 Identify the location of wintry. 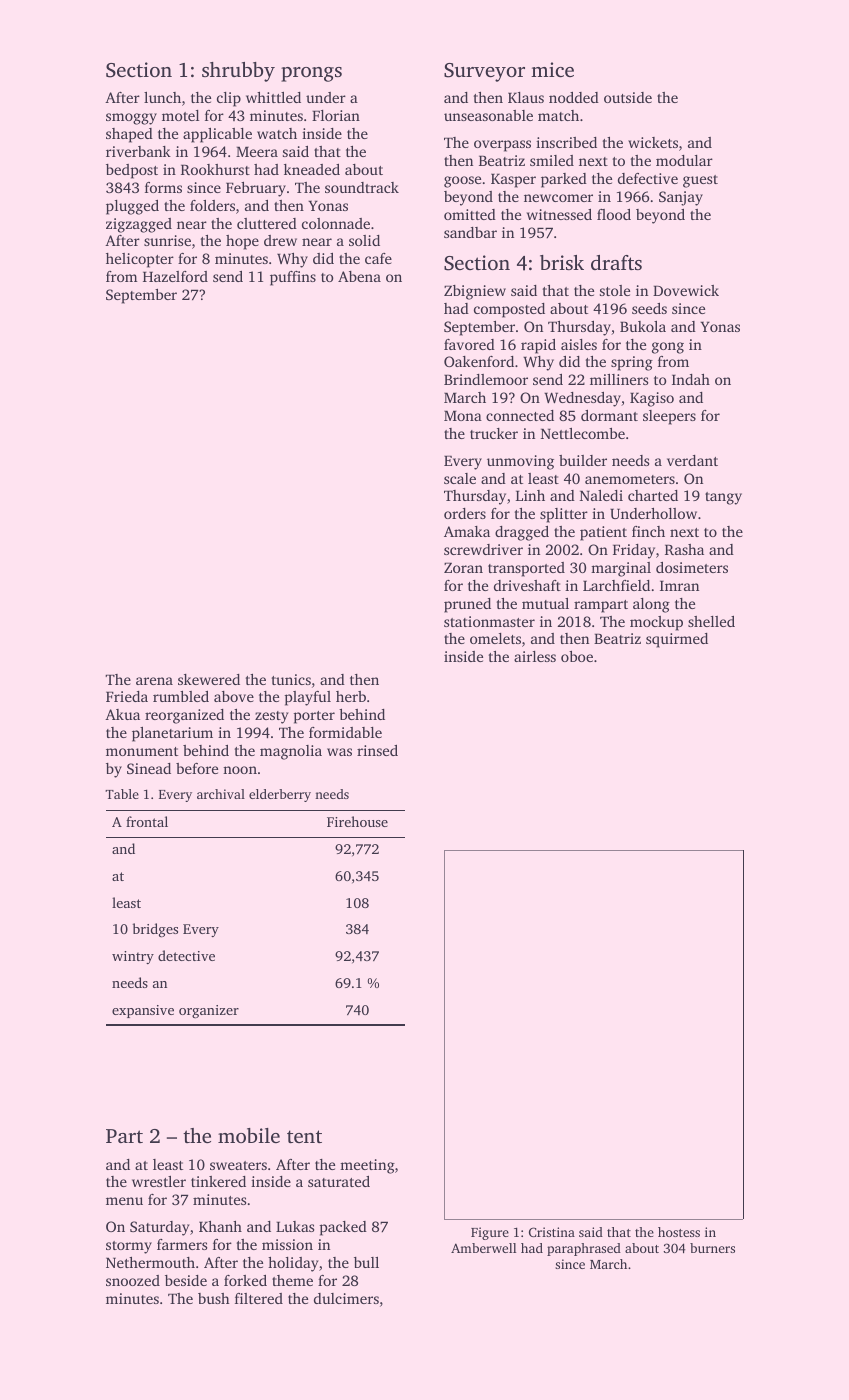
(133, 957).
